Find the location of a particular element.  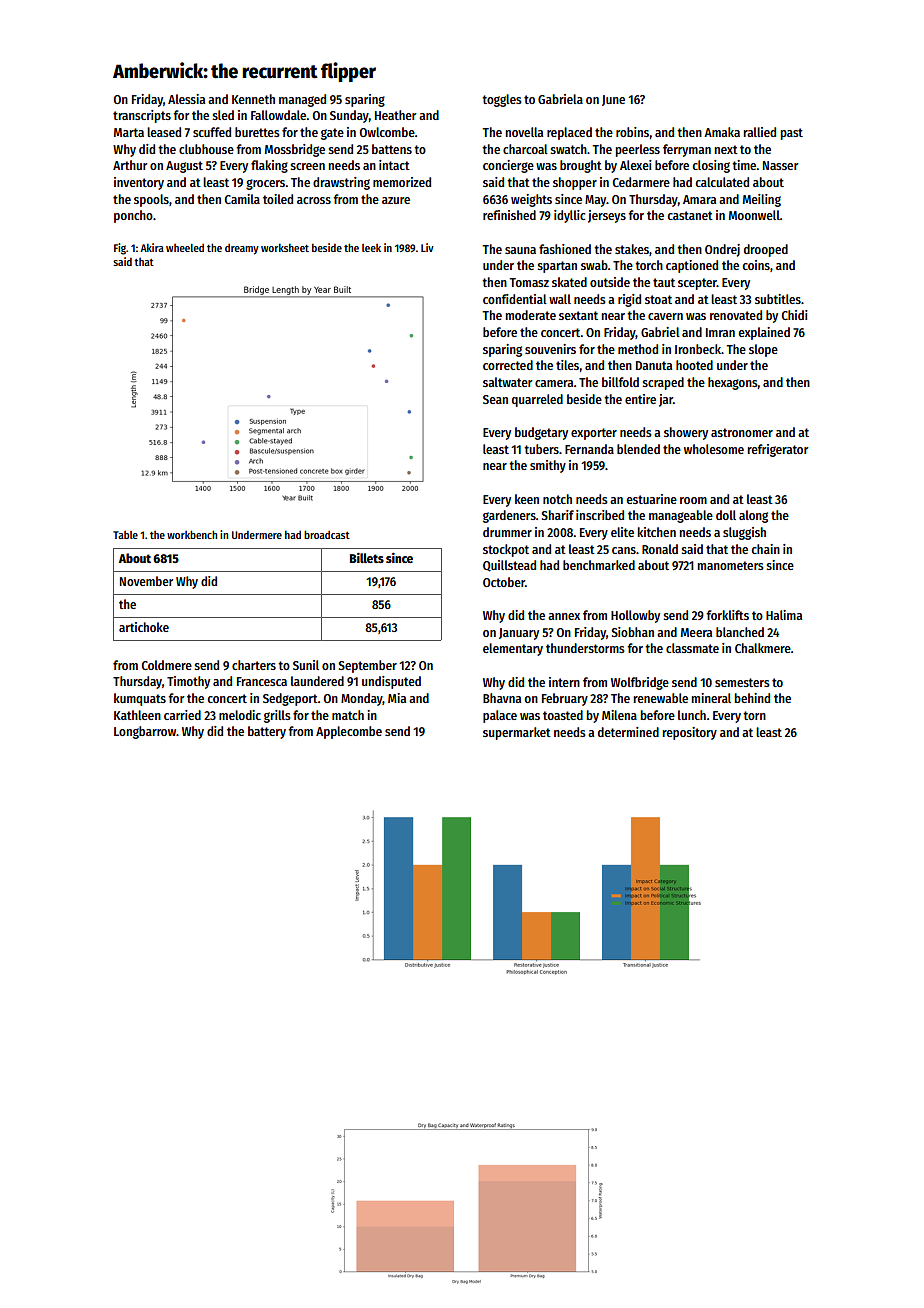

Halima is located at coordinates (784, 615).
